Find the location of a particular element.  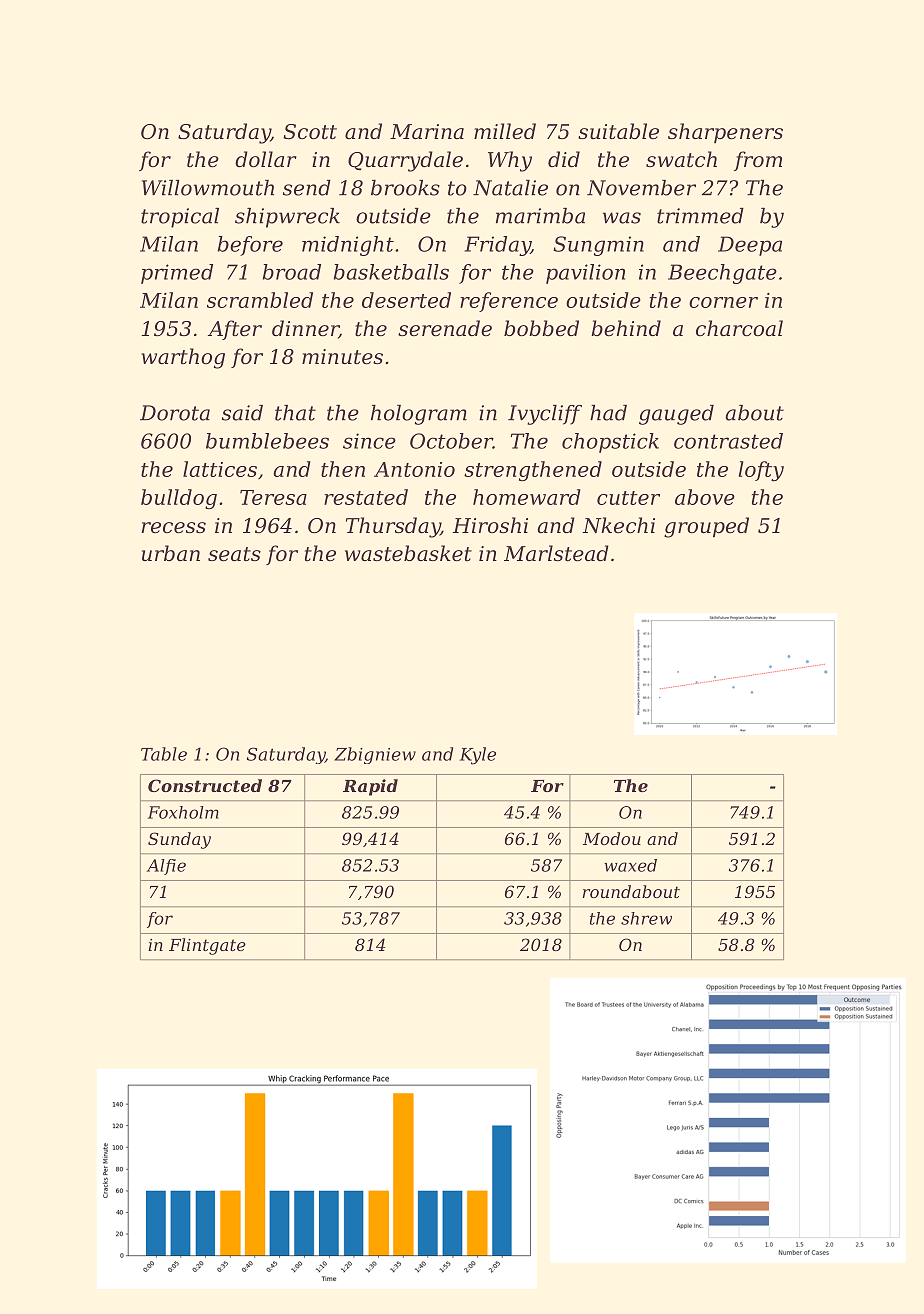

Willowmouth is located at coordinates (208, 188).
